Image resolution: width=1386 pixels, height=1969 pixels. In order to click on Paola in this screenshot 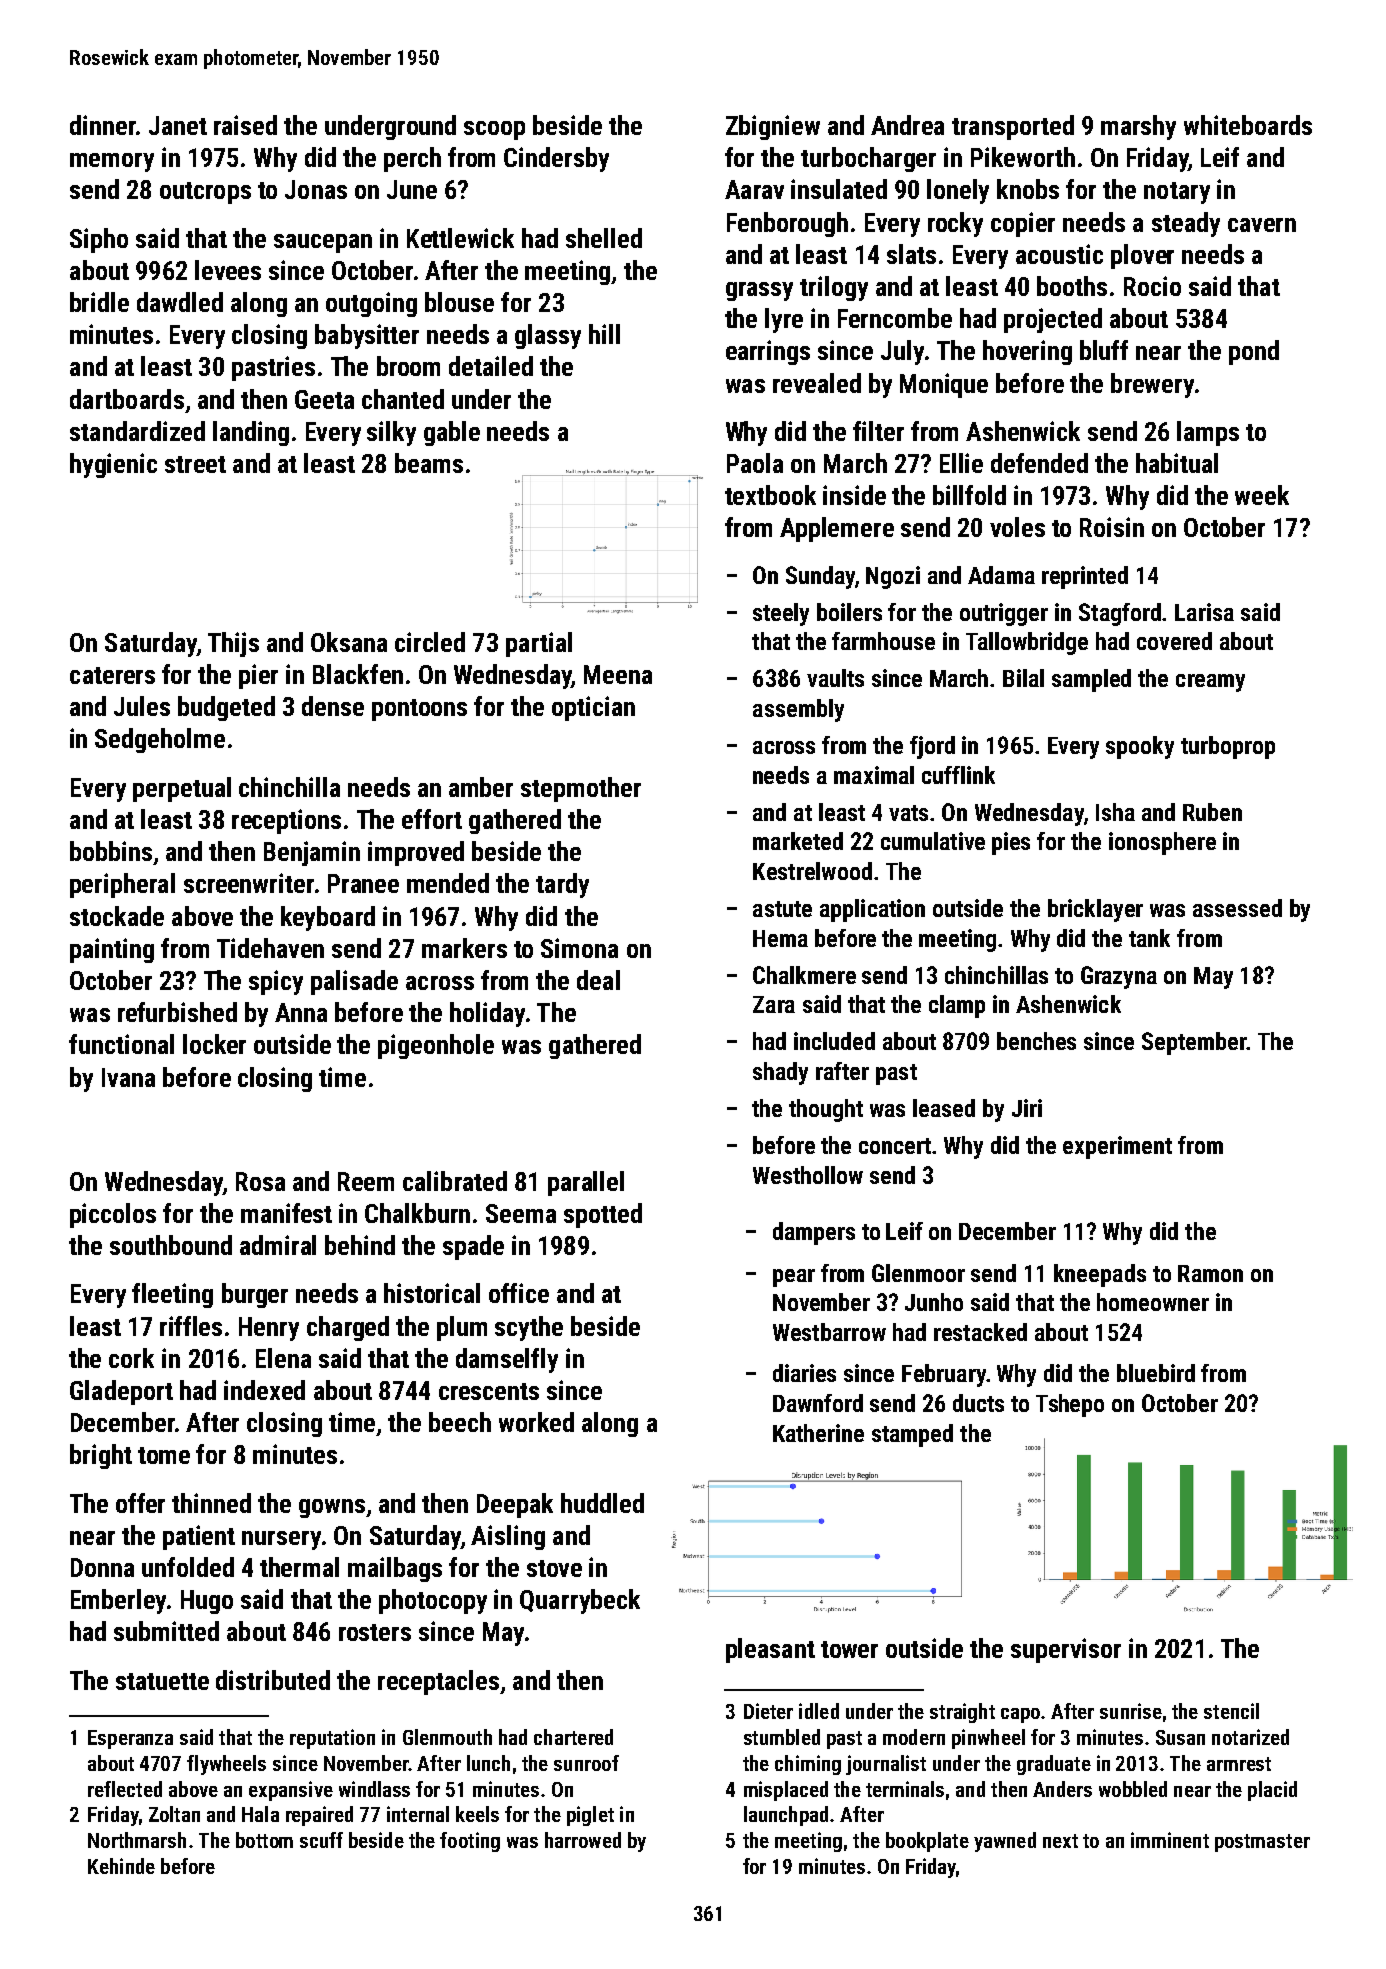, I will do `click(755, 463)`.
